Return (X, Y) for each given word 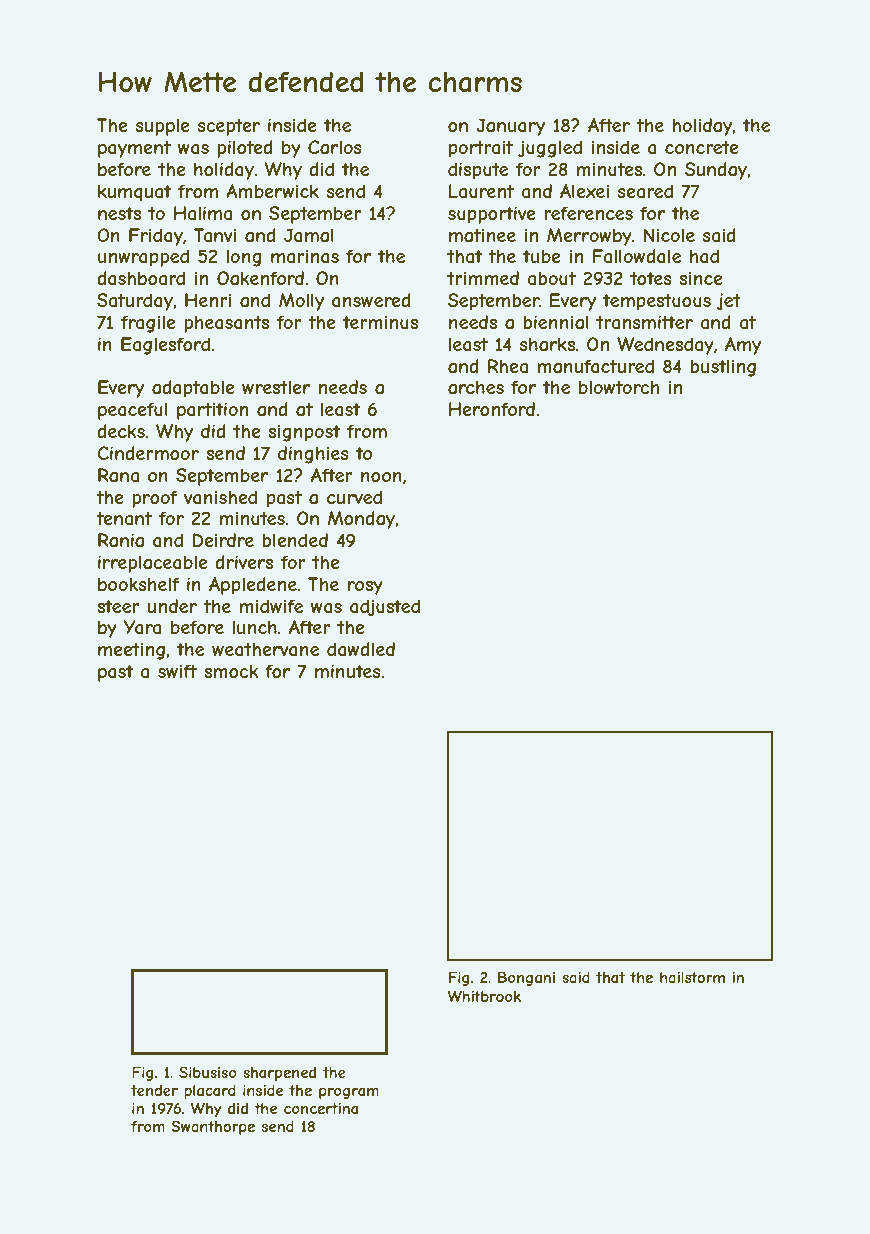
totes (651, 278)
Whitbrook (484, 996)
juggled (550, 149)
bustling (723, 368)
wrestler (276, 387)
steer (118, 606)
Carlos (335, 147)
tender (154, 1090)
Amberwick (272, 191)
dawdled (361, 649)
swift (177, 671)
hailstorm (692, 977)
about (551, 278)
